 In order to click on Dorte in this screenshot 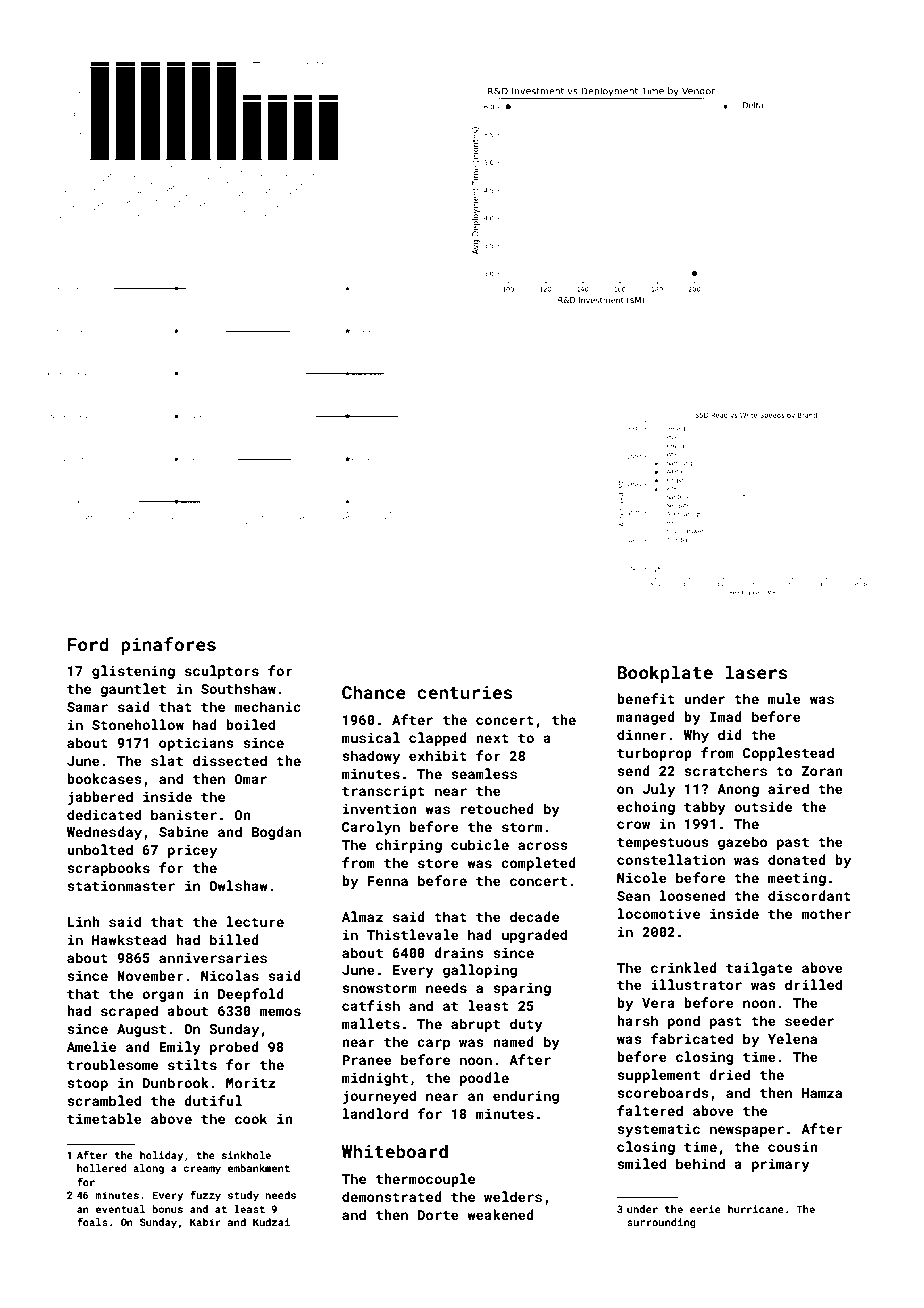, I will do `click(438, 1215)`.
